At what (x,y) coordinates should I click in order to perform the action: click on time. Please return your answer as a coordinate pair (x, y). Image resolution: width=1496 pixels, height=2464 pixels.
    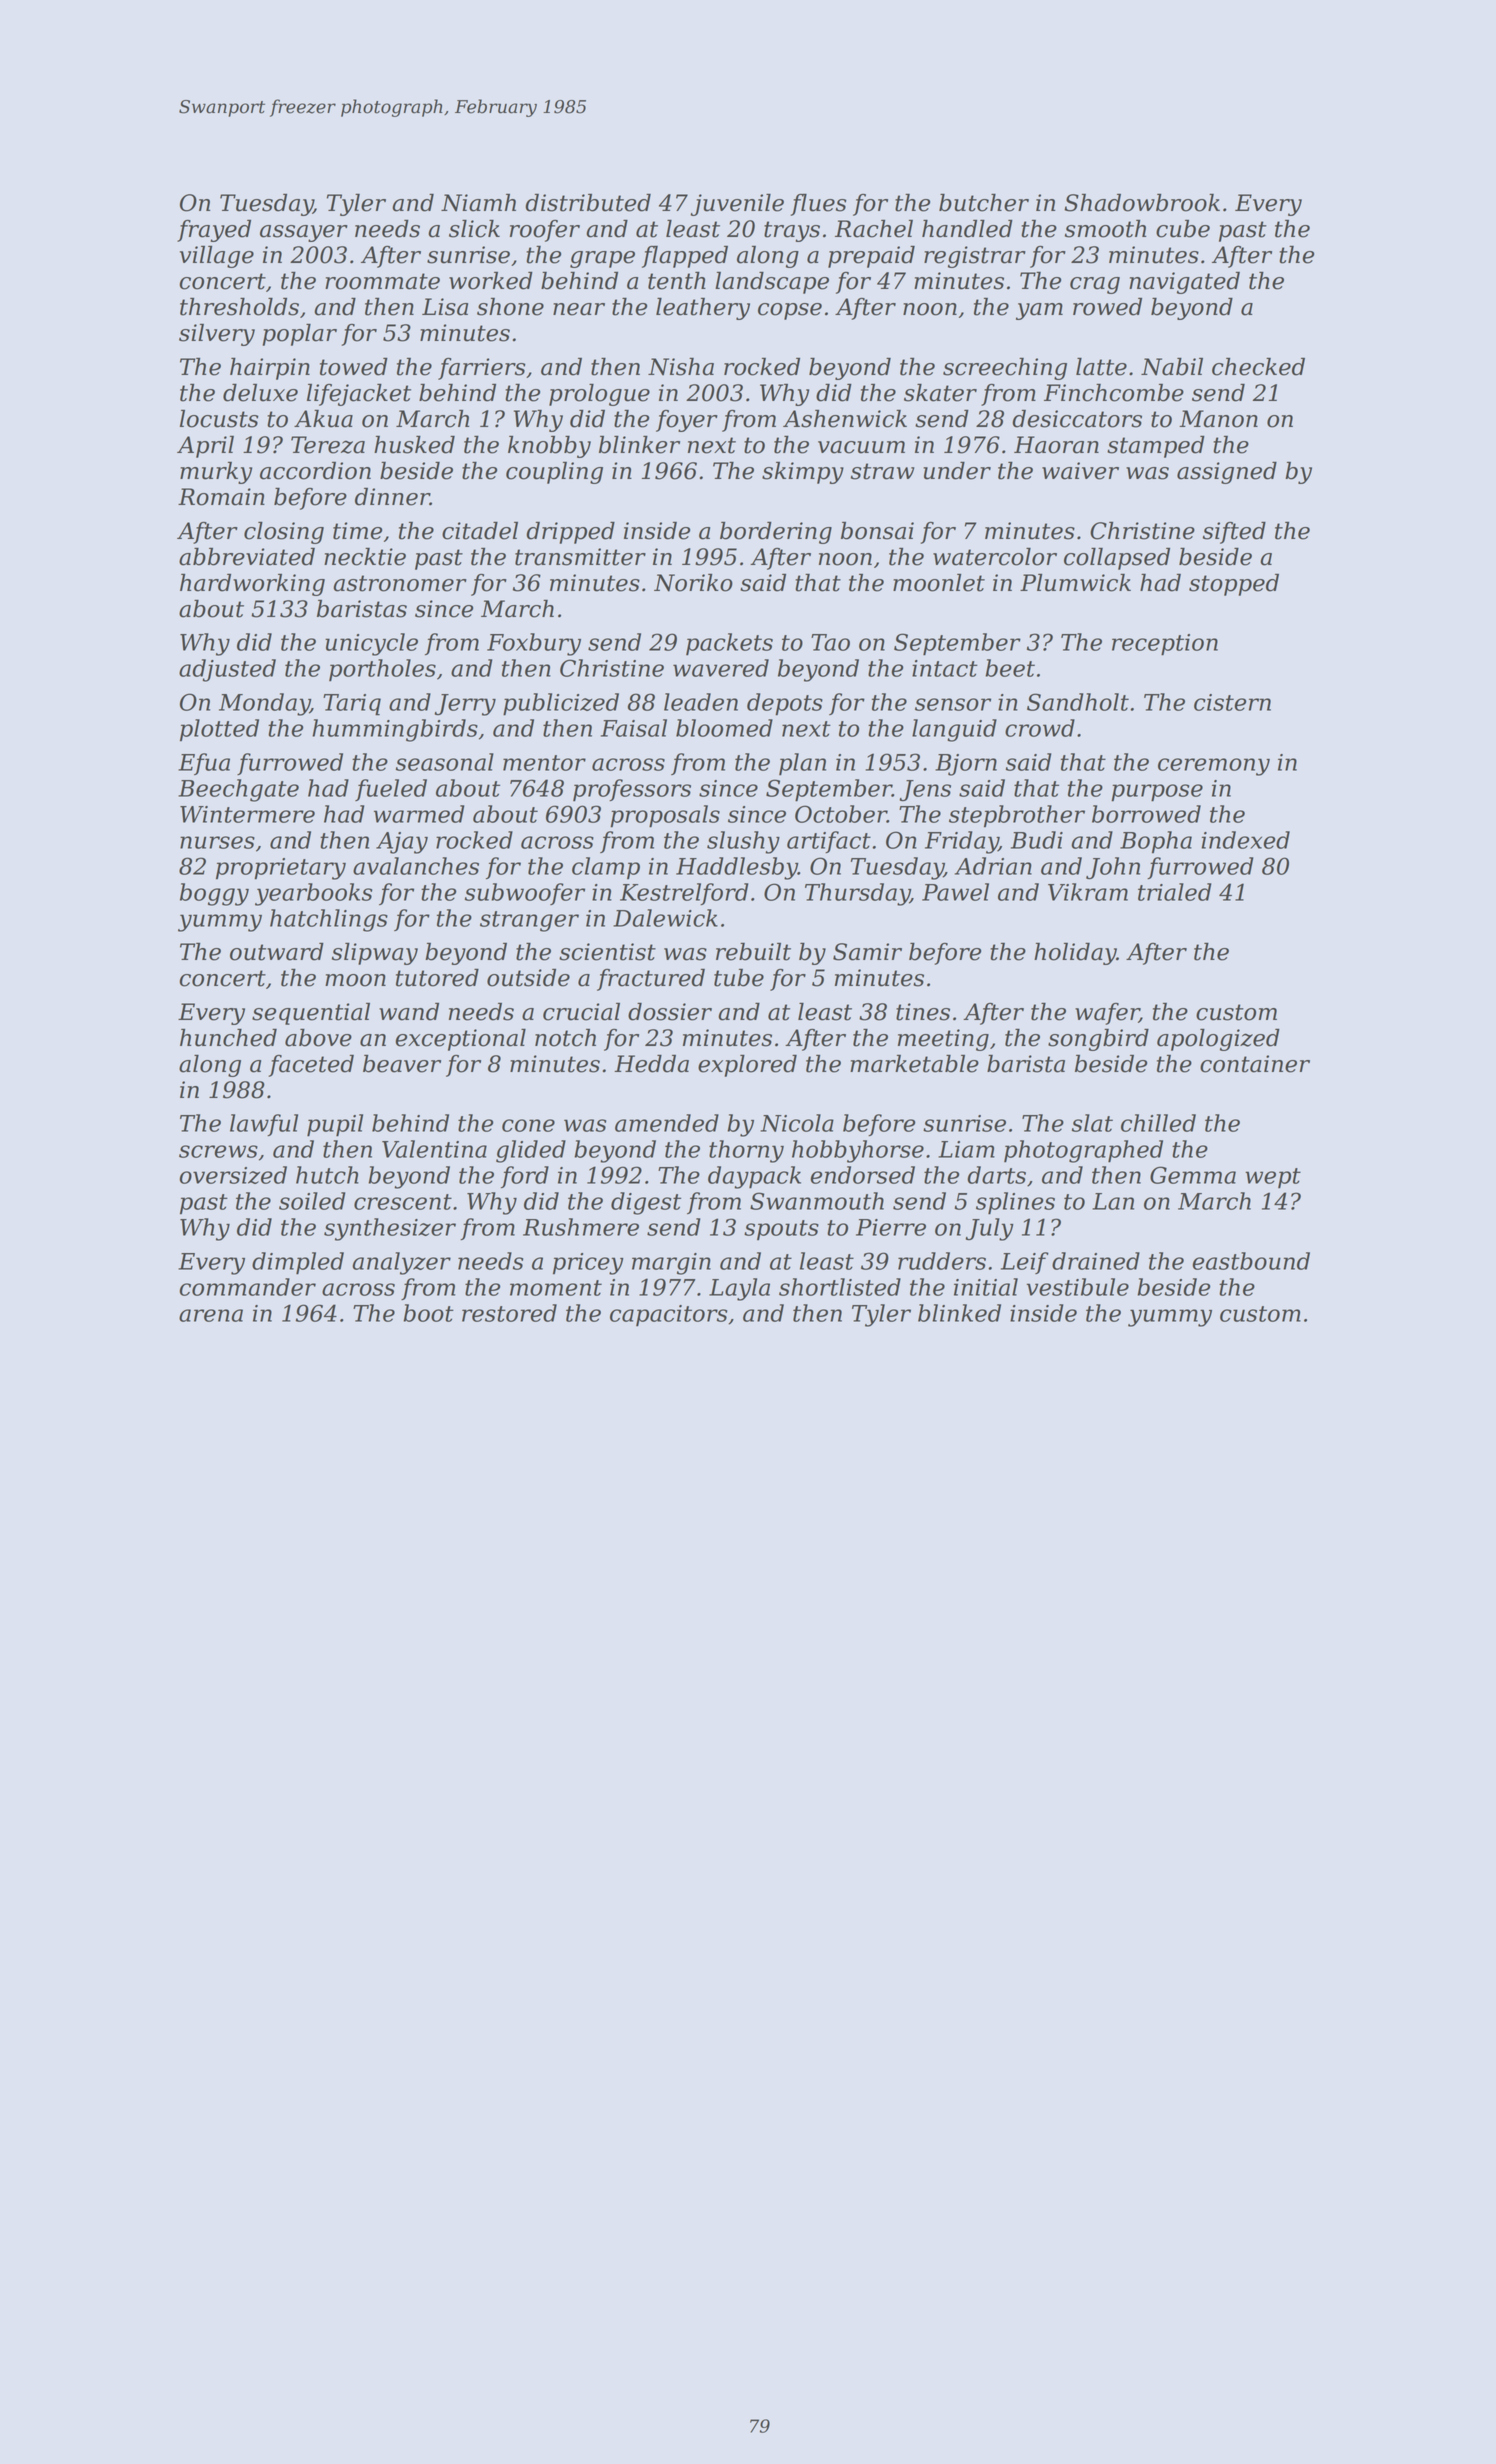
    Looking at the image, I should click on (357, 531).
